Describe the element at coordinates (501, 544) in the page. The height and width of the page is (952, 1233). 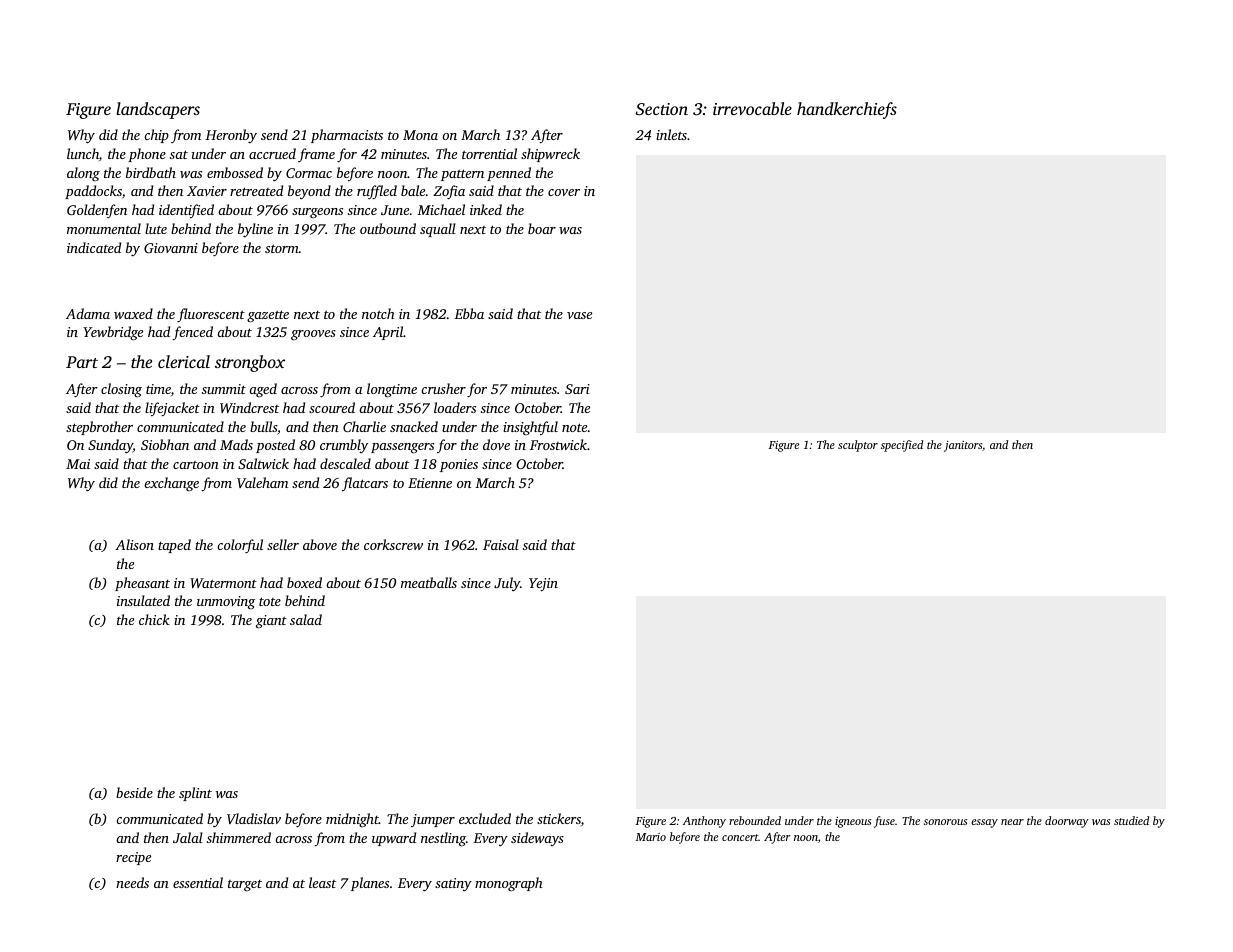
I see `Faisal` at that location.
